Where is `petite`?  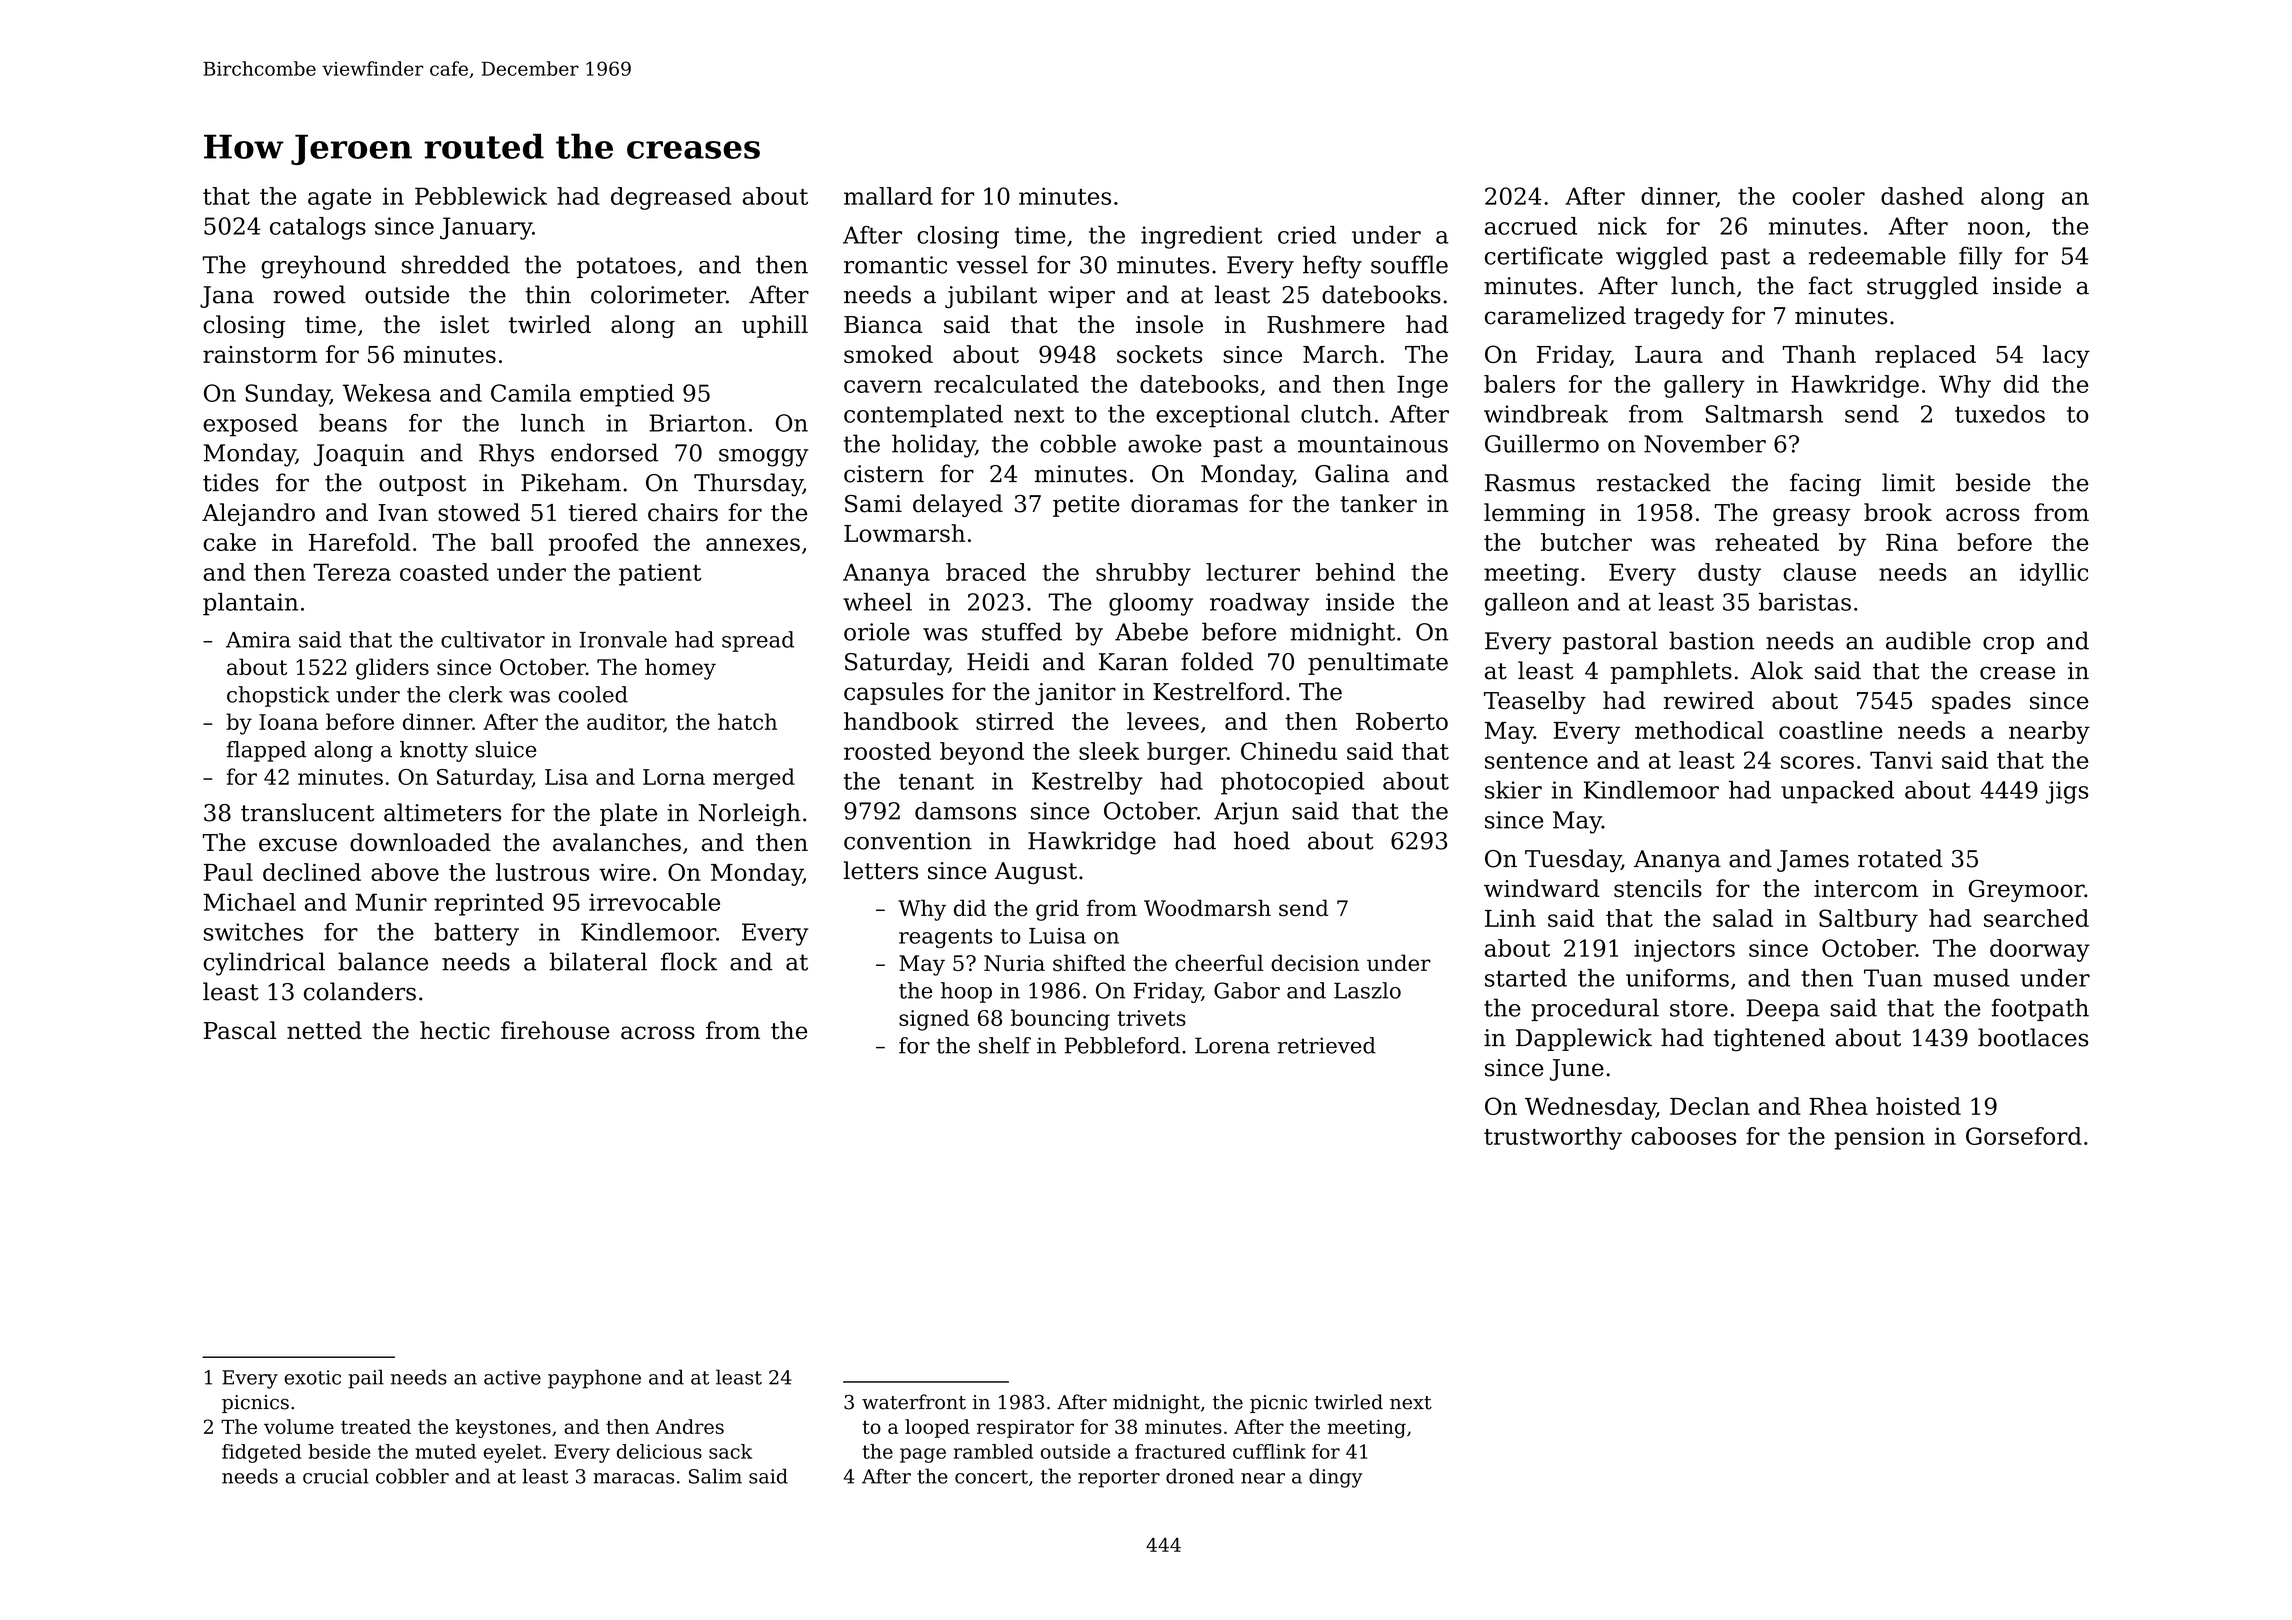
petite is located at coordinates (1086, 506).
